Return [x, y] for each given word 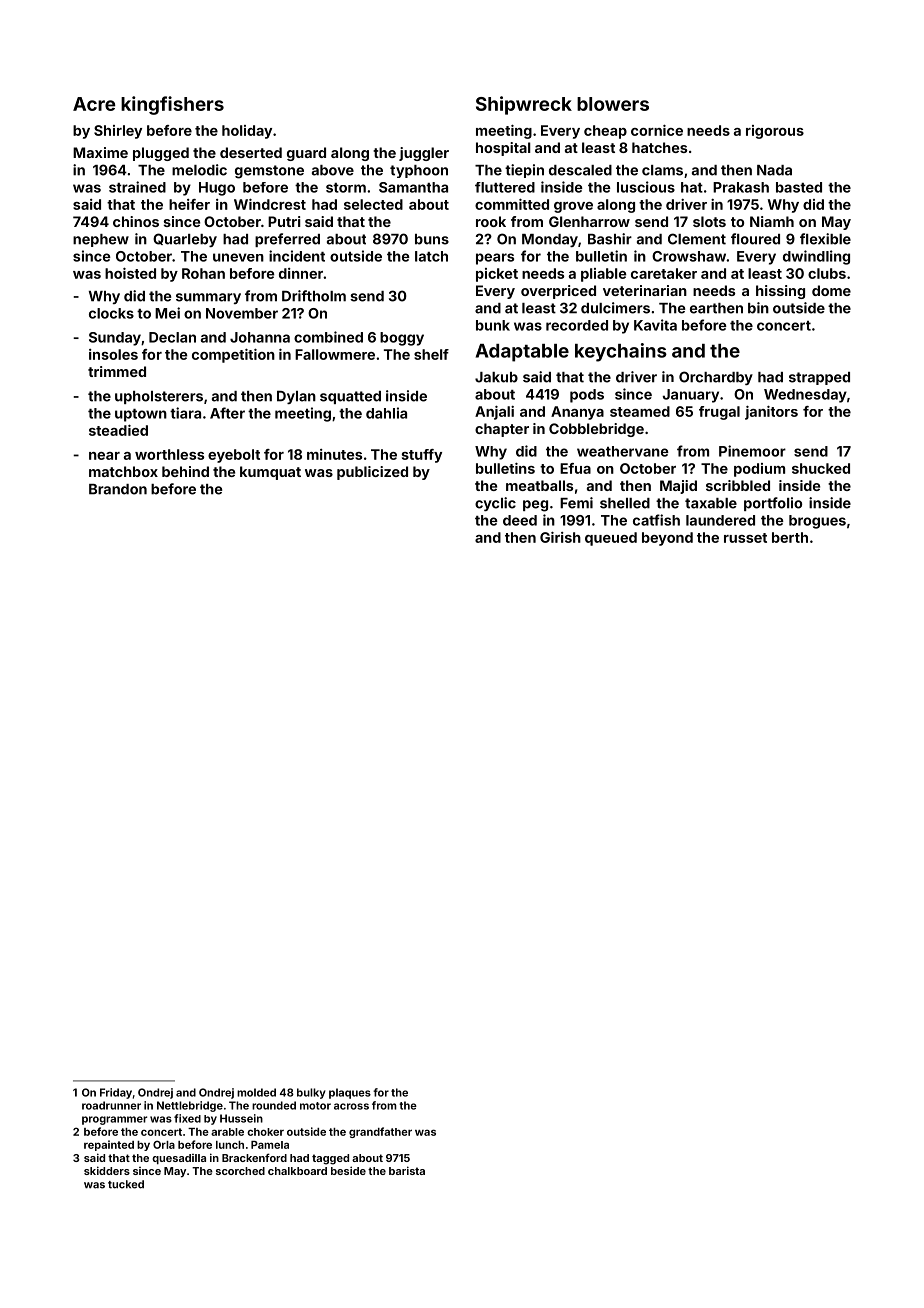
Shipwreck [524, 105]
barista [407, 1170]
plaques [350, 1093]
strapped [819, 378]
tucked [126, 1184]
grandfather [380, 1132]
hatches [659, 147]
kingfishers [172, 105]
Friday [116, 1093]
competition [233, 356]
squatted [350, 397]
